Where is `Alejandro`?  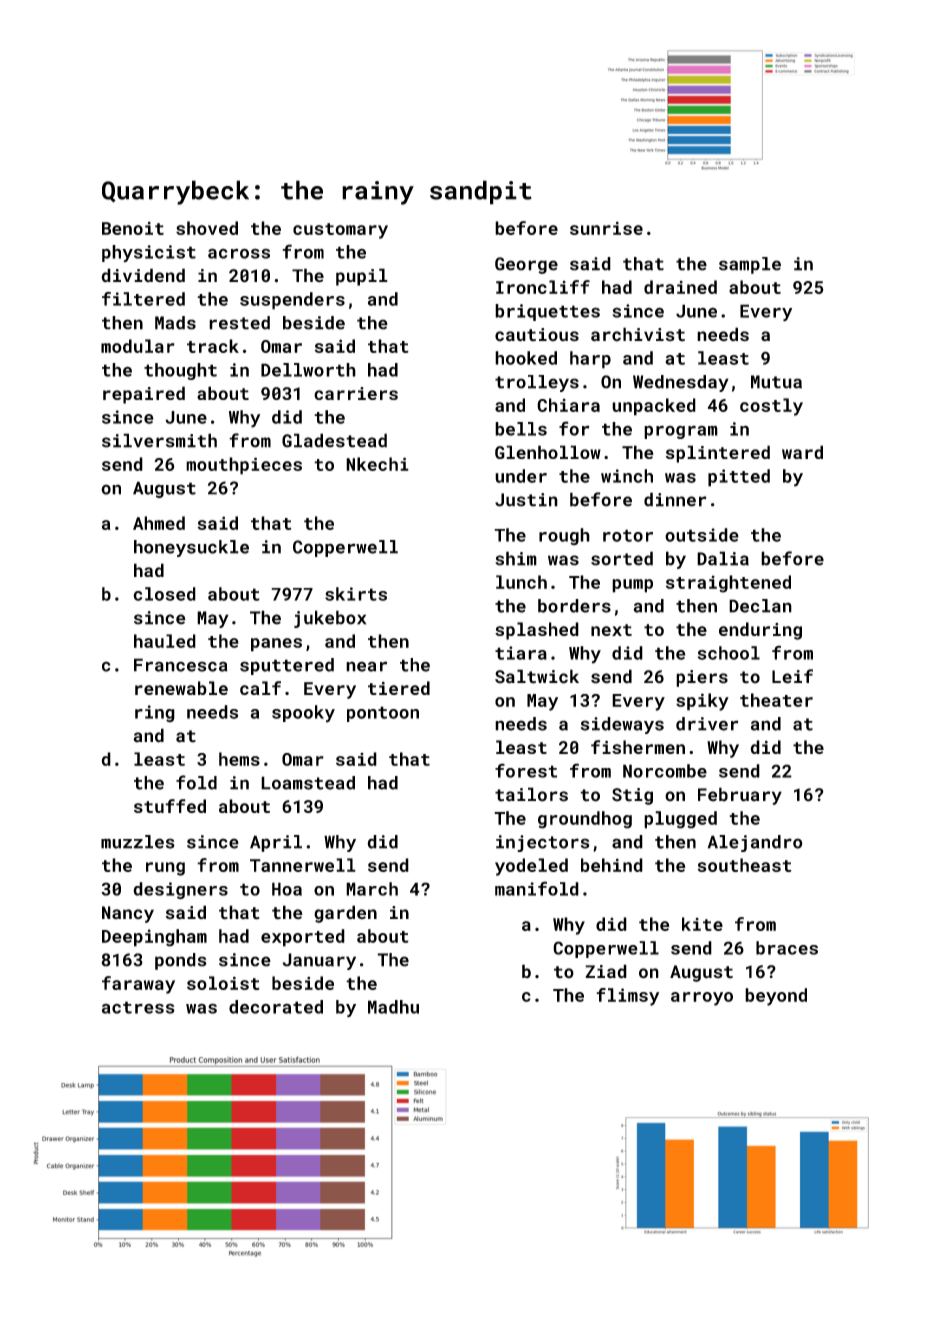
Alejandro is located at coordinates (755, 843).
